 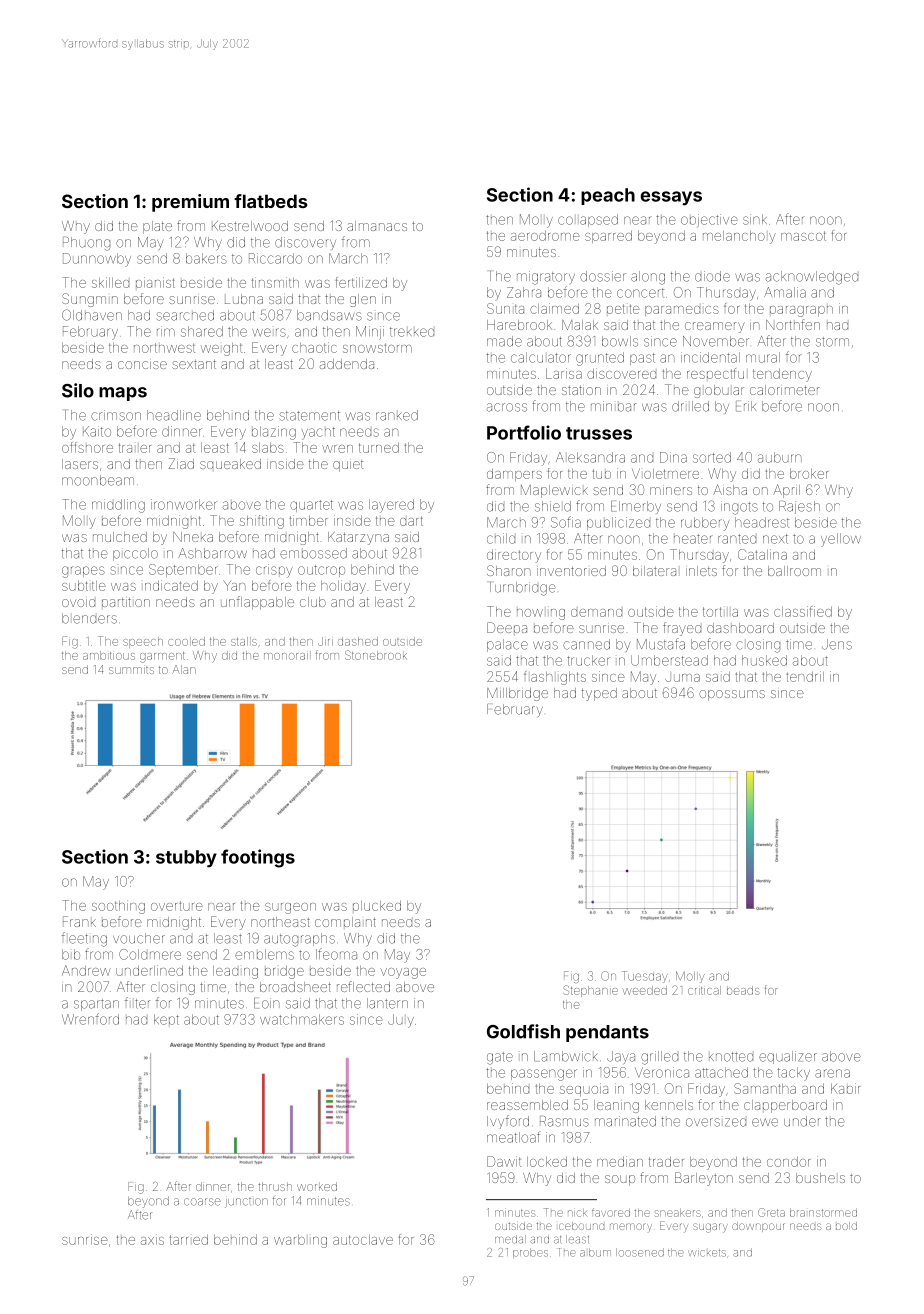 What do you see at coordinates (555, 678) in the screenshot?
I see `flashlights` at bounding box center [555, 678].
